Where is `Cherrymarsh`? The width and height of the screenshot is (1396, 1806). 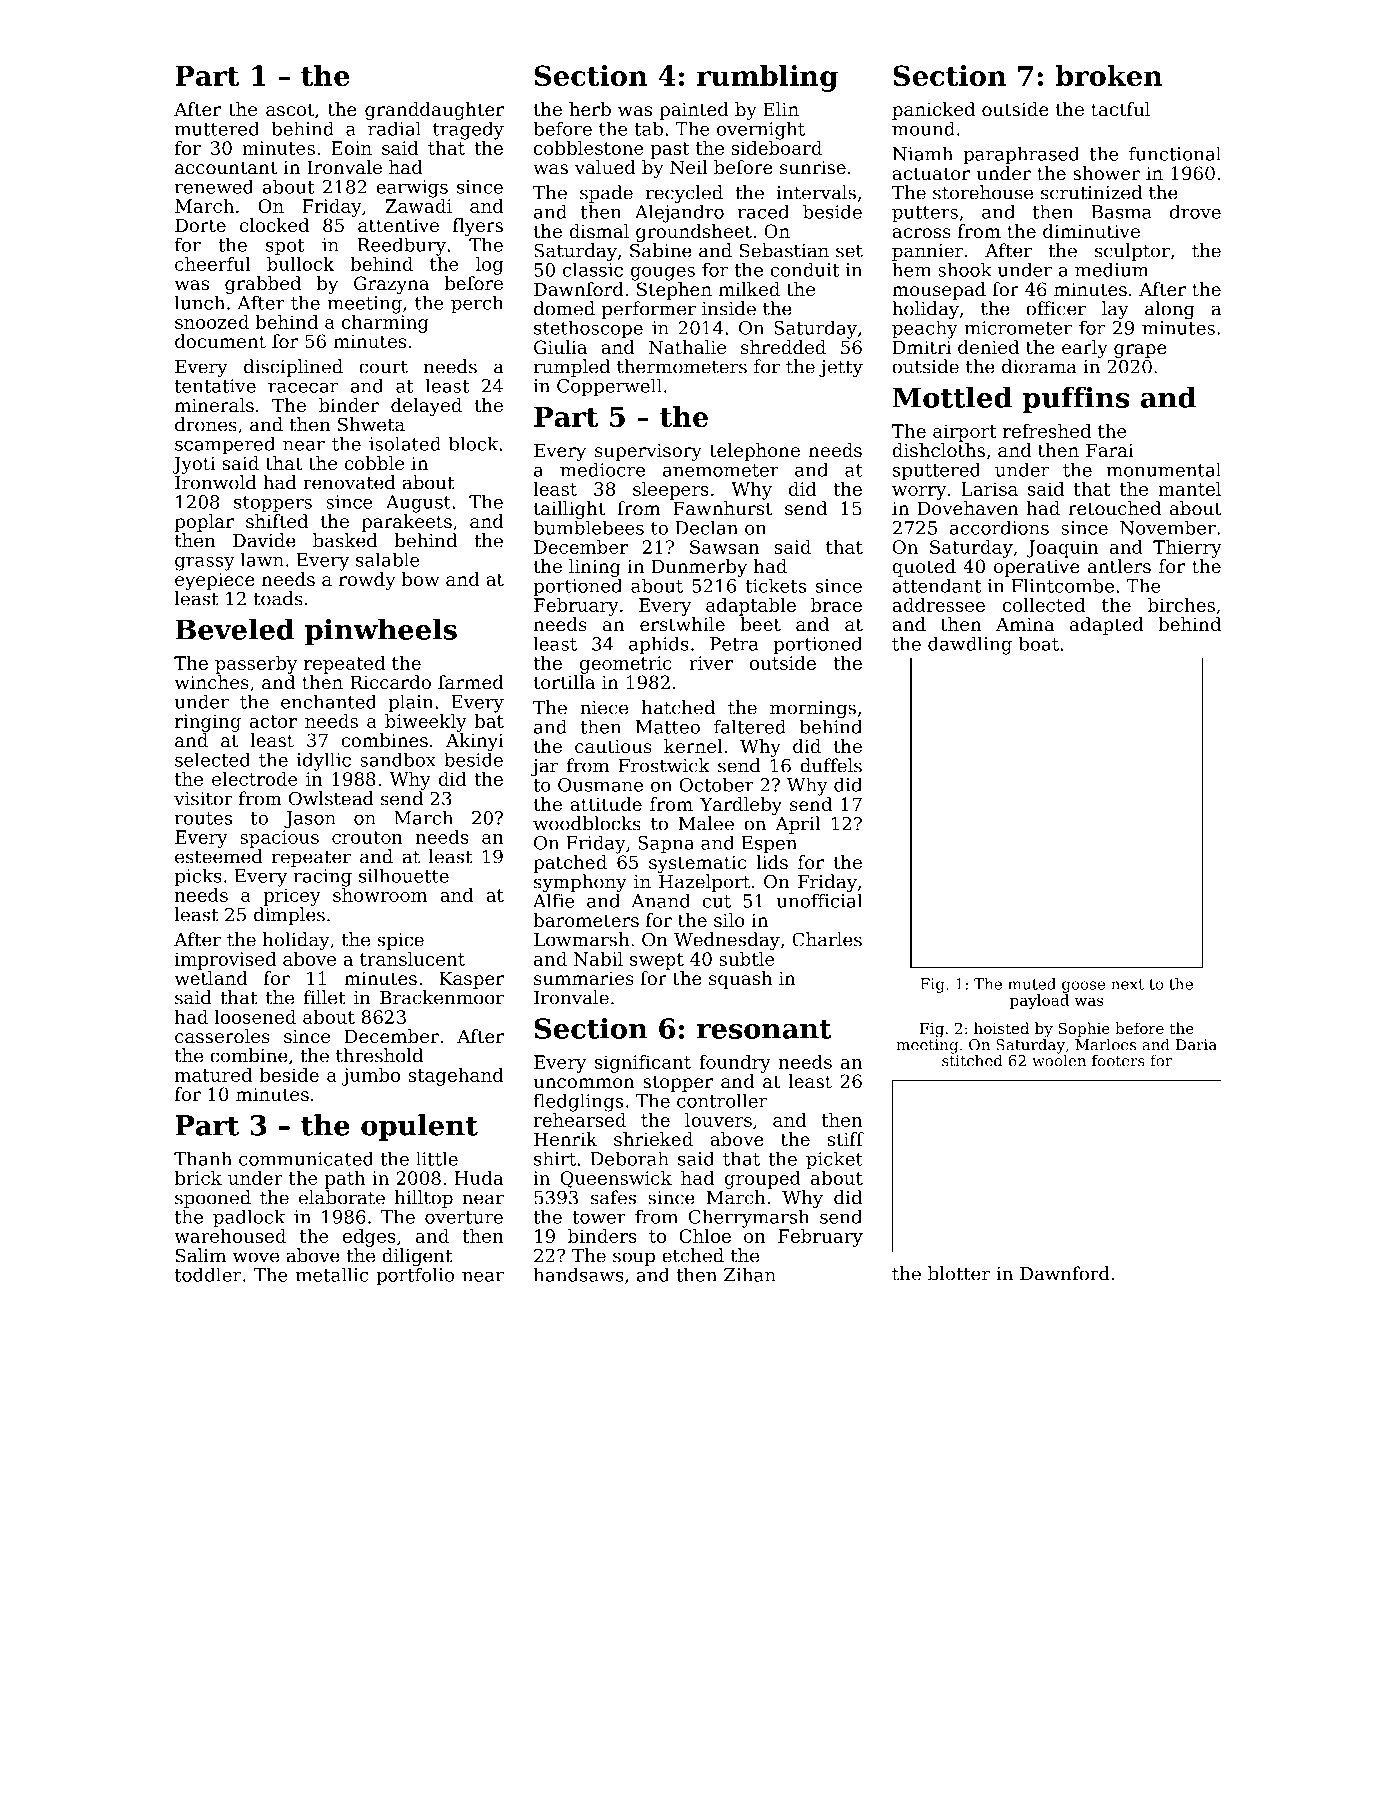 Cherrymarsh is located at coordinates (749, 1218).
